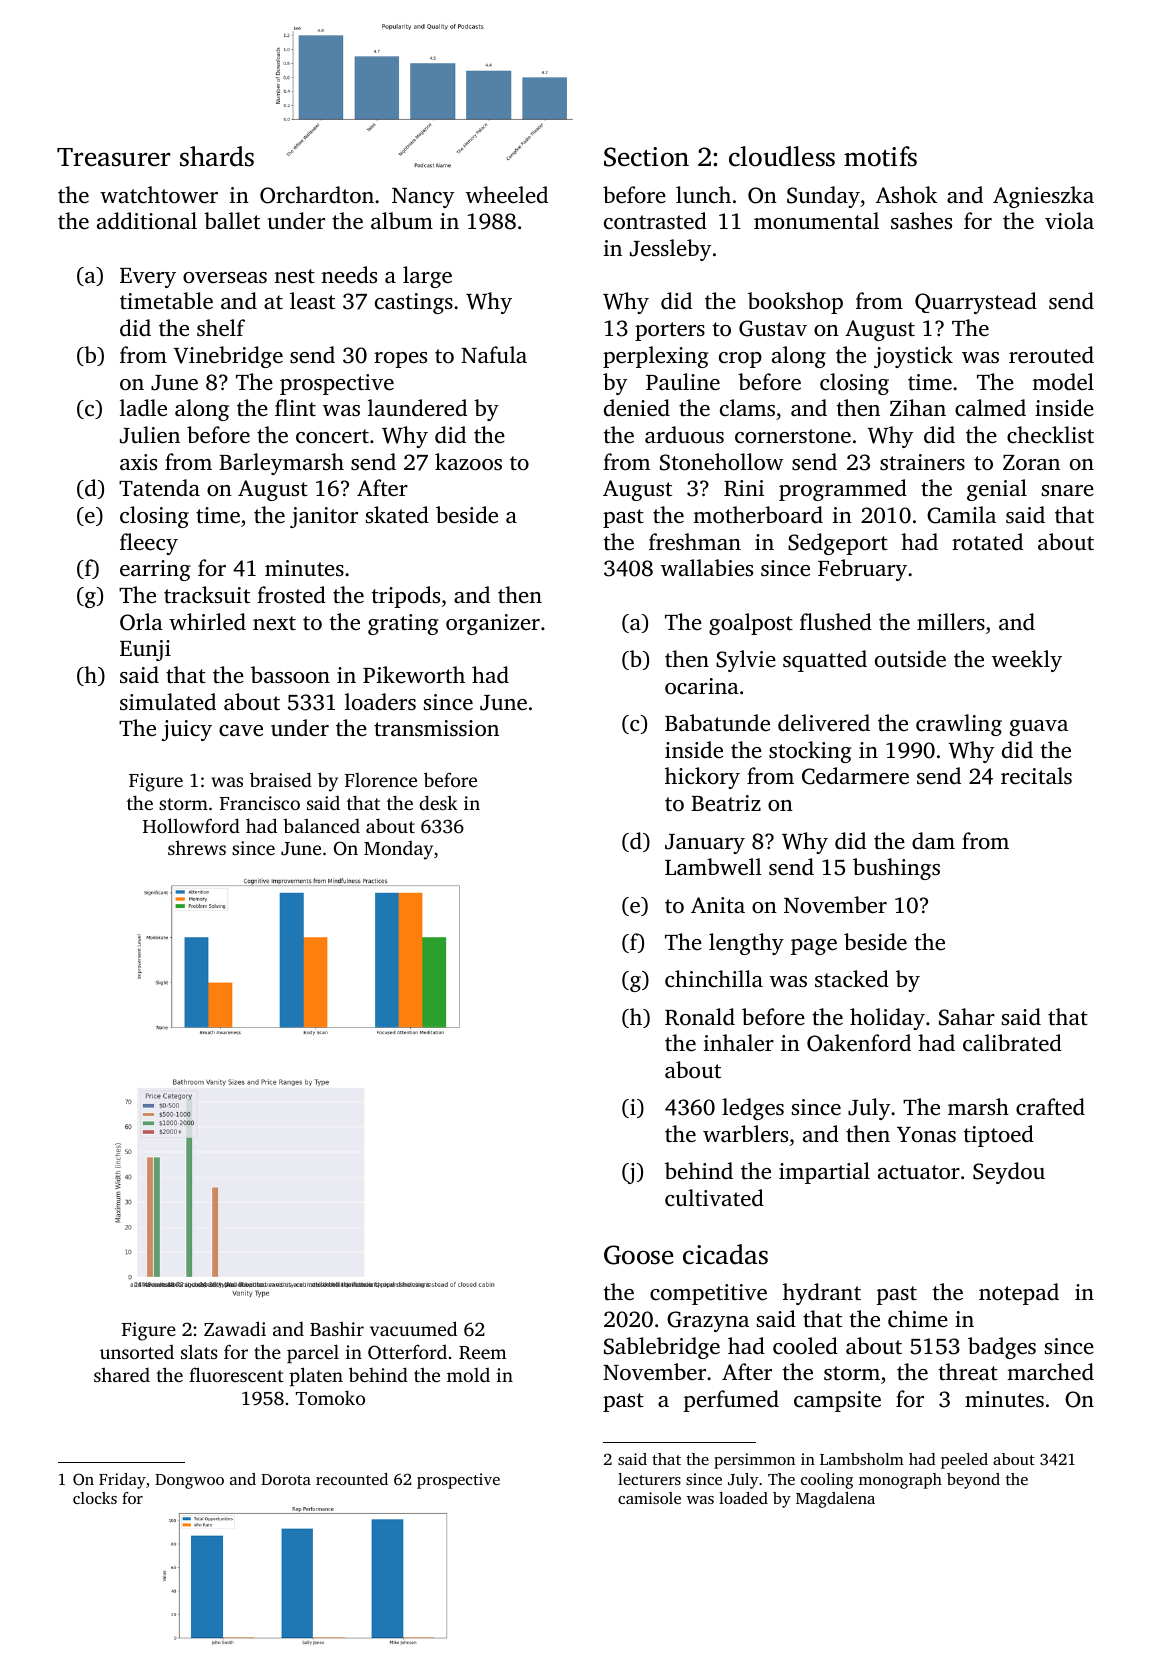  I want to click on motifs, so click(880, 156).
